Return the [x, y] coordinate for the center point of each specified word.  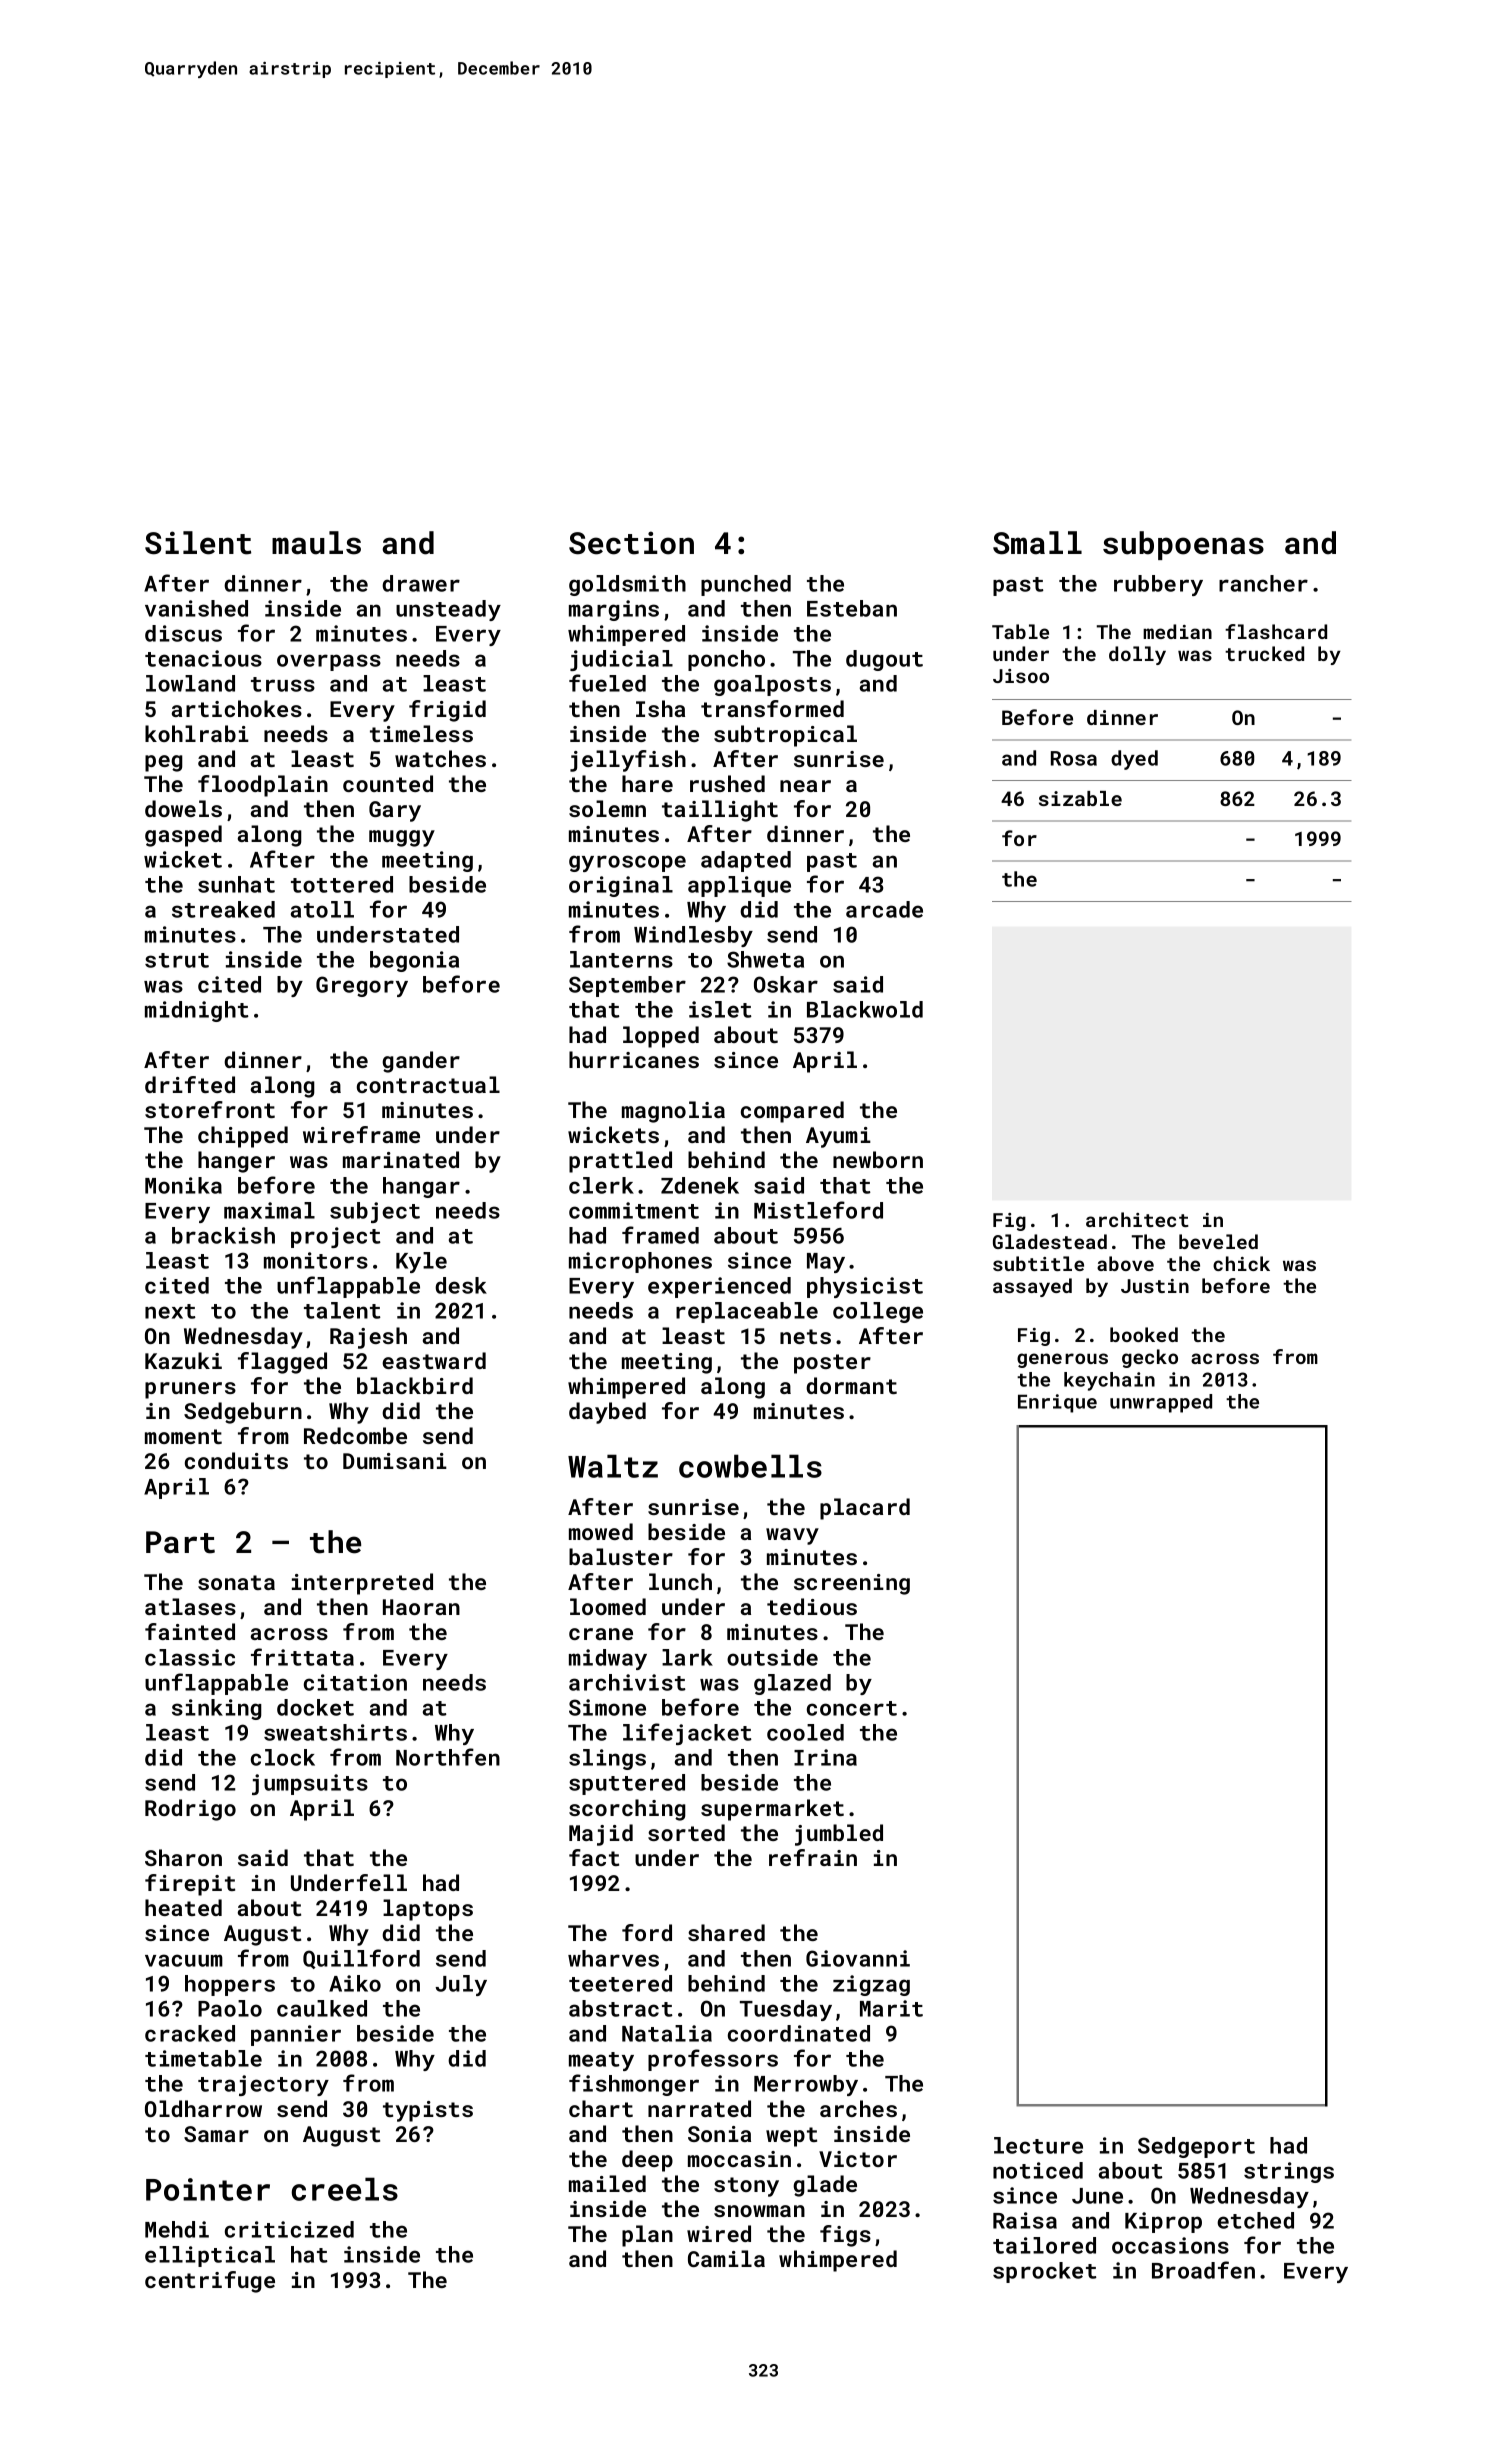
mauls [316, 543]
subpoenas [1183, 545]
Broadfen [1203, 2270]
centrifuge [210, 2282]
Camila [726, 2258]
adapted [746, 861]
